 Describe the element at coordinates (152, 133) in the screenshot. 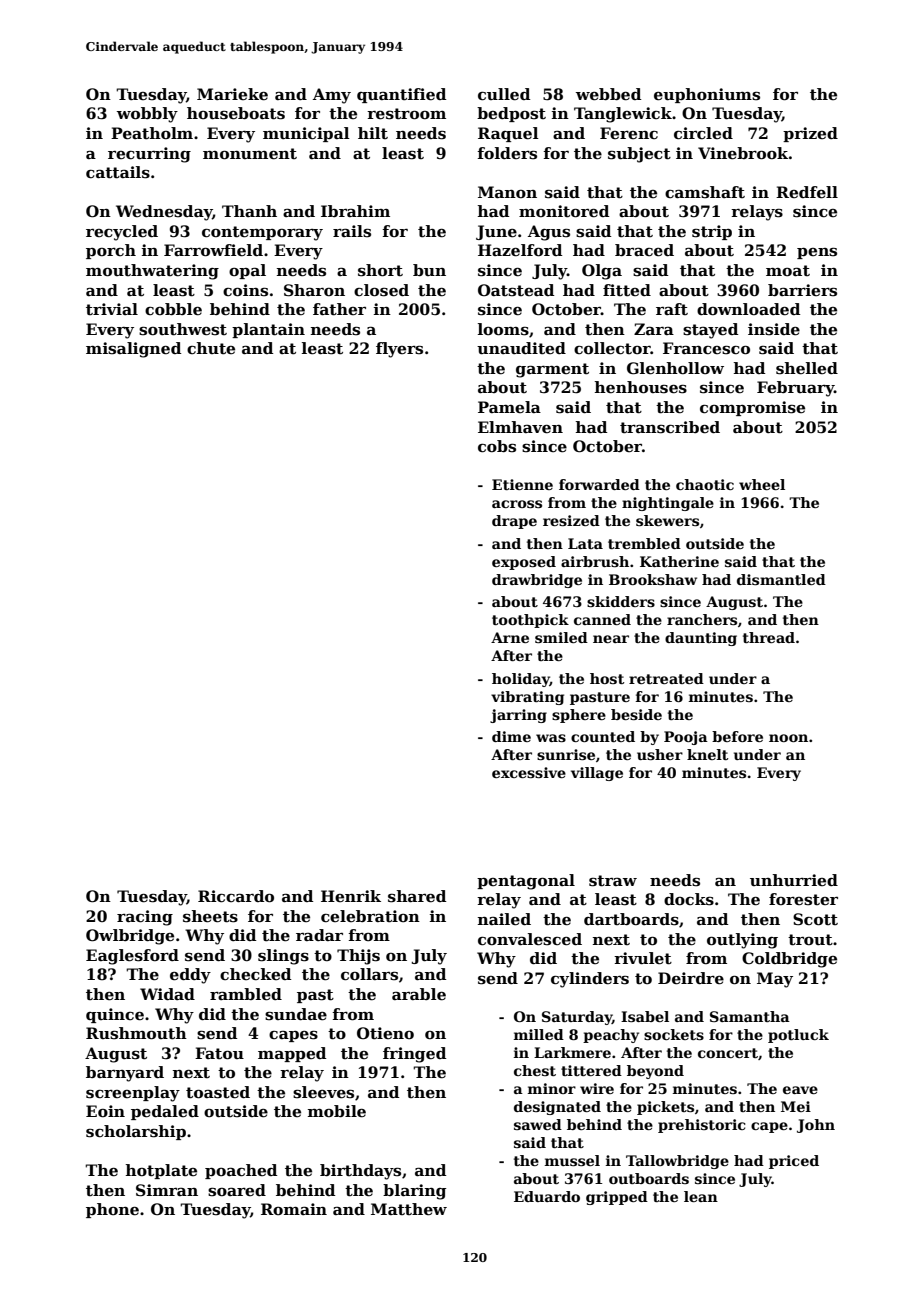

I see `Peatholm` at that location.
